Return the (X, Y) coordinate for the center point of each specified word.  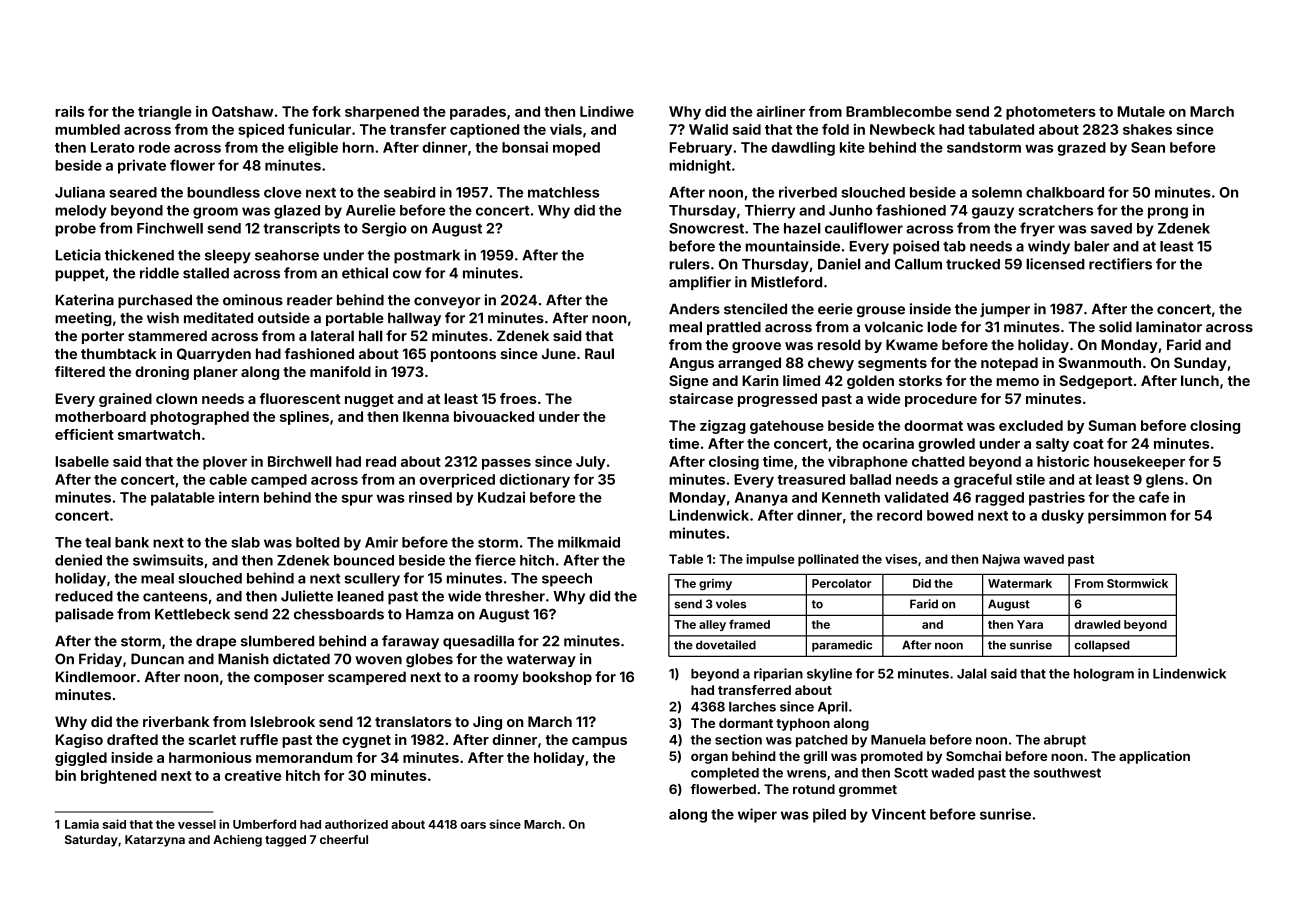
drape (216, 642)
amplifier (700, 283)
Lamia (82, 824)
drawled (1097, 624)
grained (125, 400)
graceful (983, 481)
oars (473, 825)
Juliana (80, 192)
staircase (701, 398)
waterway (541, 660)
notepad (1009, 364)
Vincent (899, 814)
